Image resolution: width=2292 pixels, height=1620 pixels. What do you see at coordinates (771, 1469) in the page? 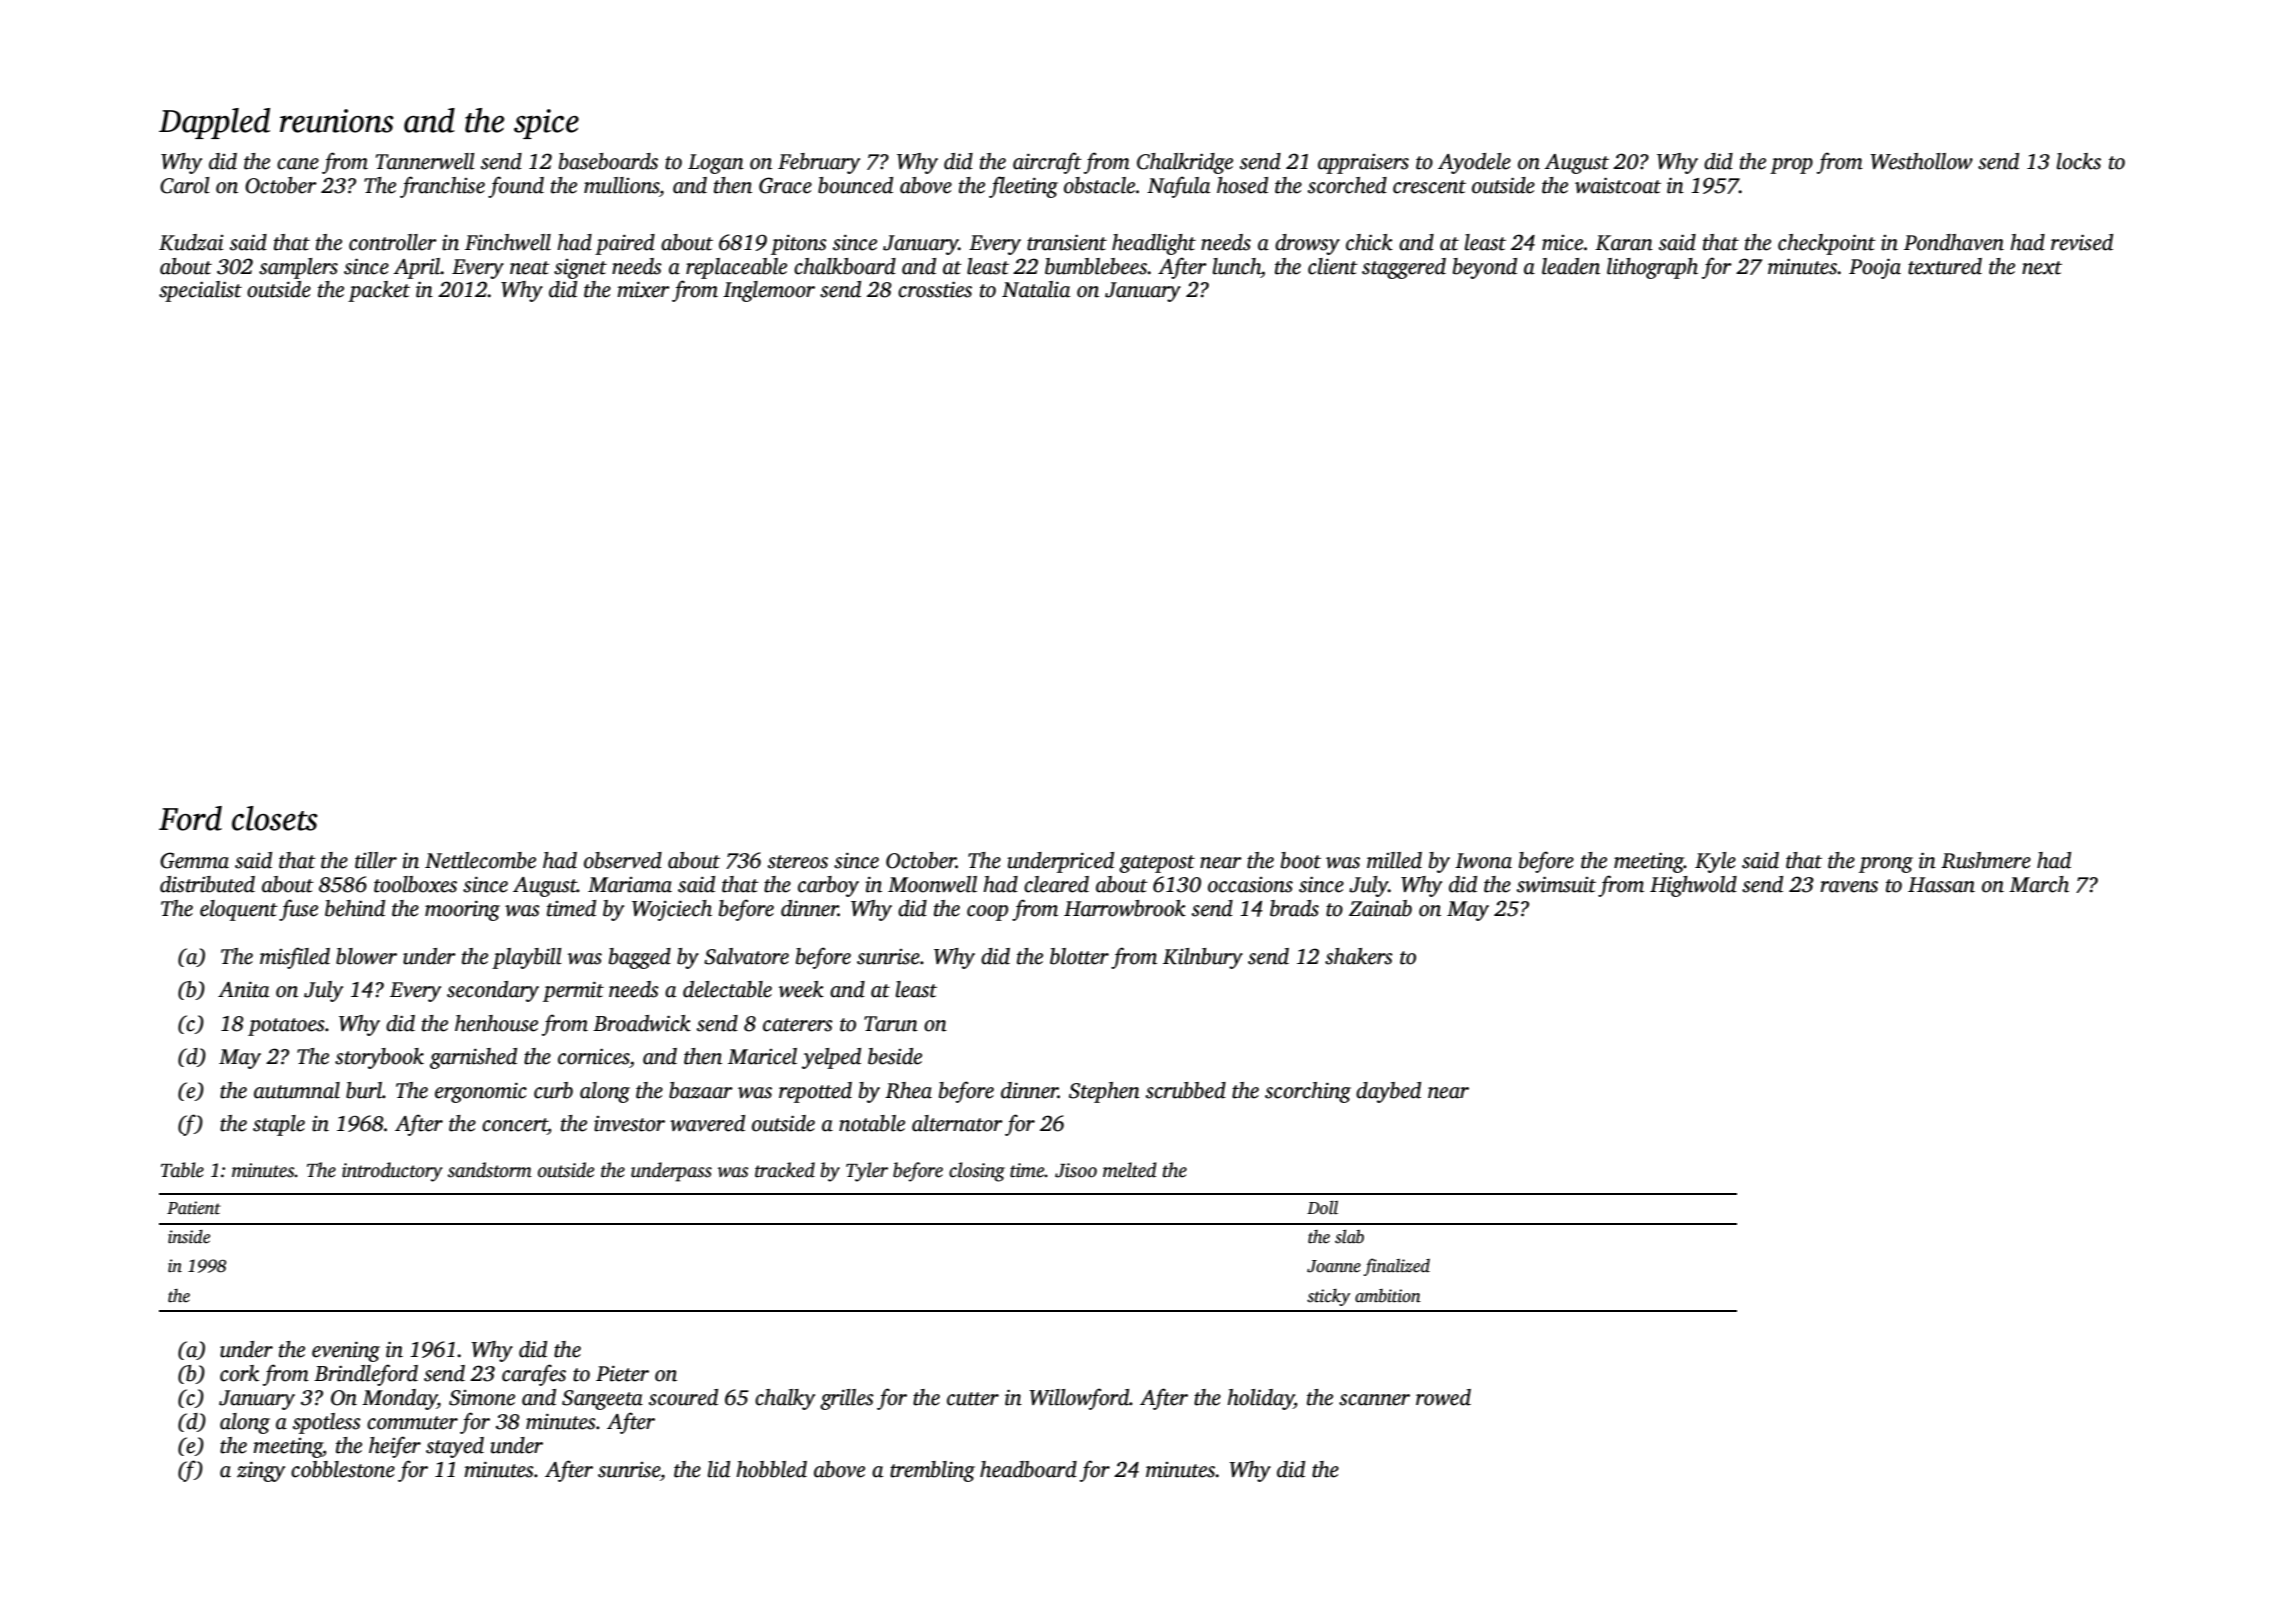
I see `hobbled` at bounding box center [771, 1469].
